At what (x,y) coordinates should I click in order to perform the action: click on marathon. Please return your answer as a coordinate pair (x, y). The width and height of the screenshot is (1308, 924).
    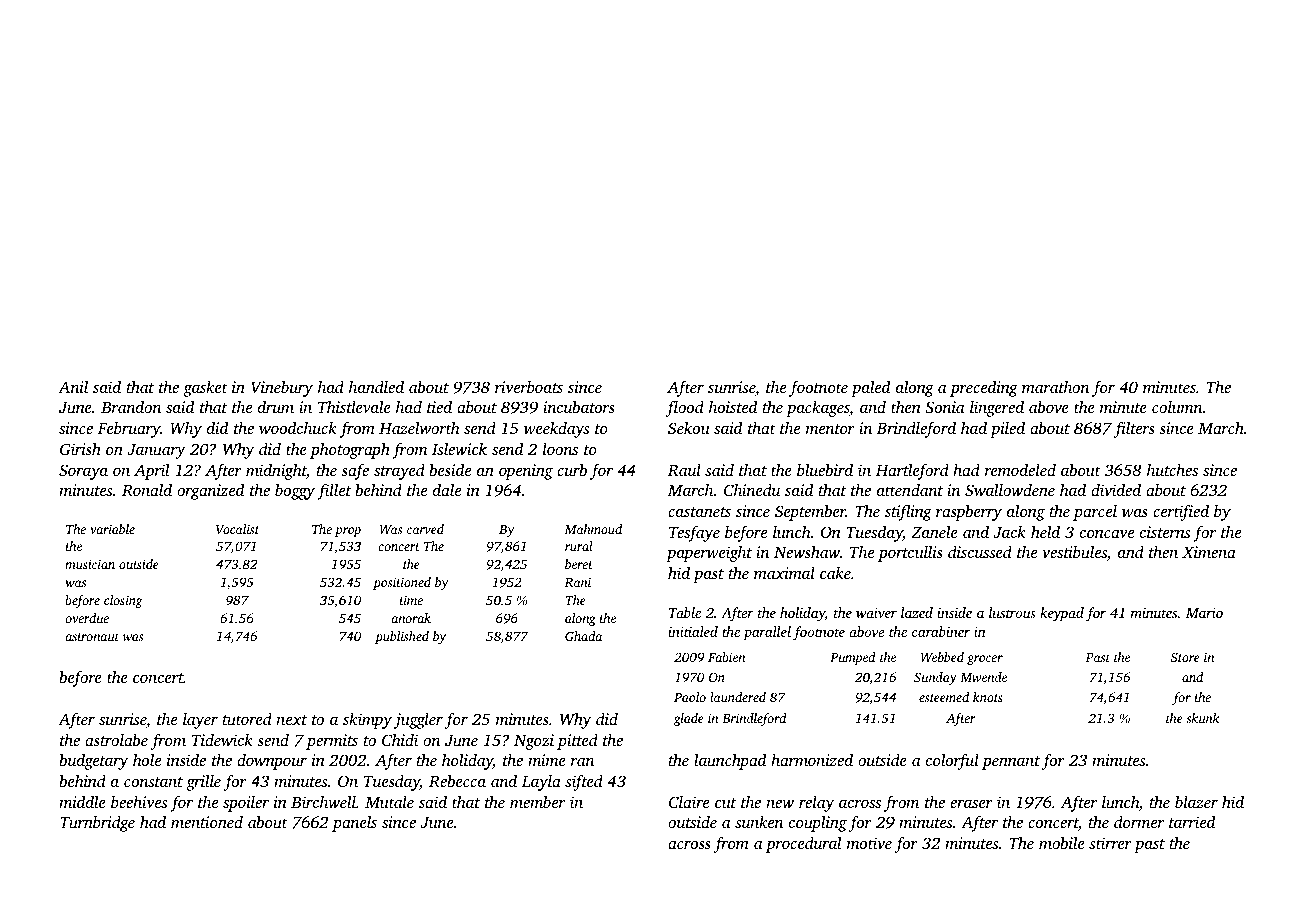
    Looking at the image, I should click on (1055, 387).
